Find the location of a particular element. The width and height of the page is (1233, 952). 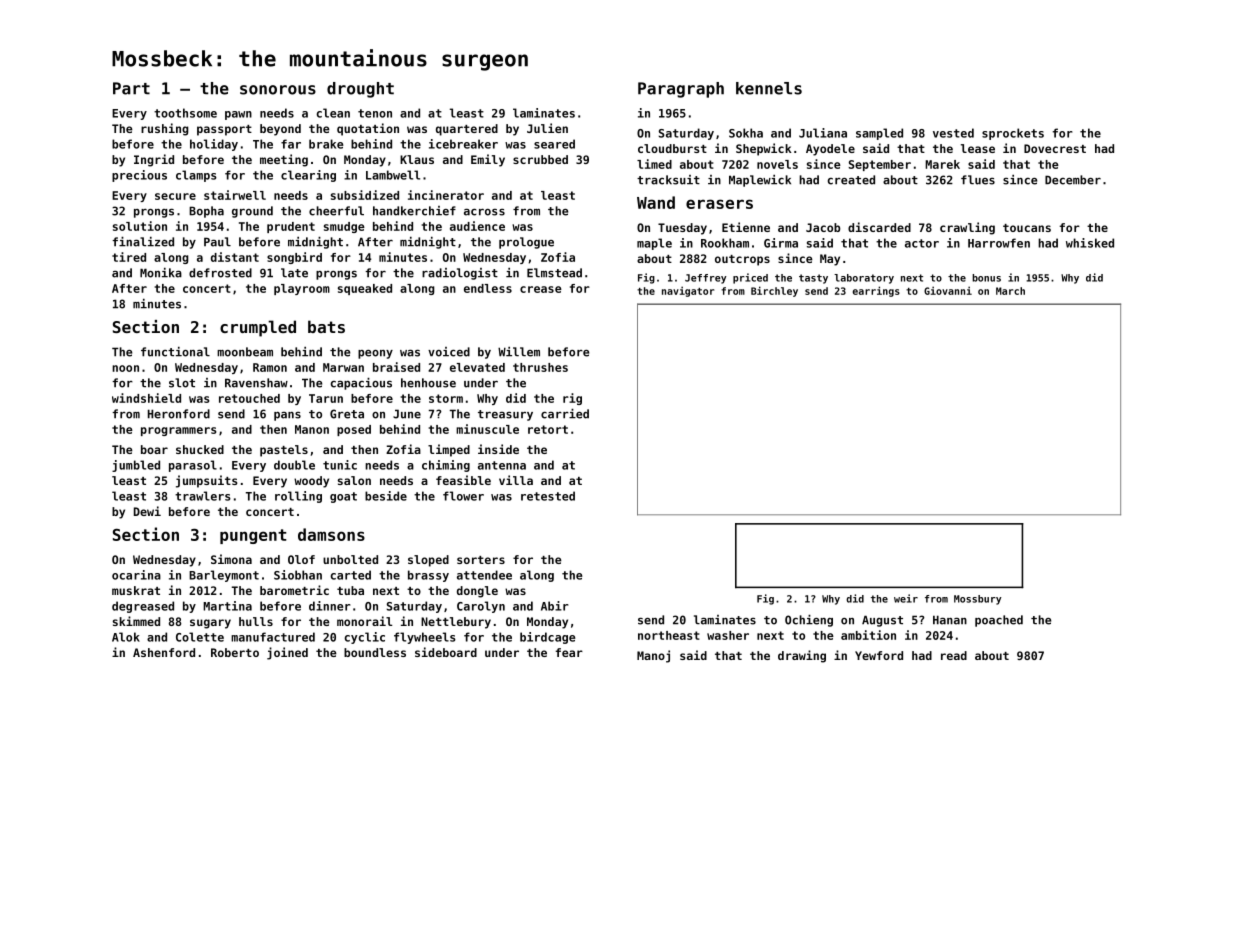

sonorous is located at coordinates (278, 90).
